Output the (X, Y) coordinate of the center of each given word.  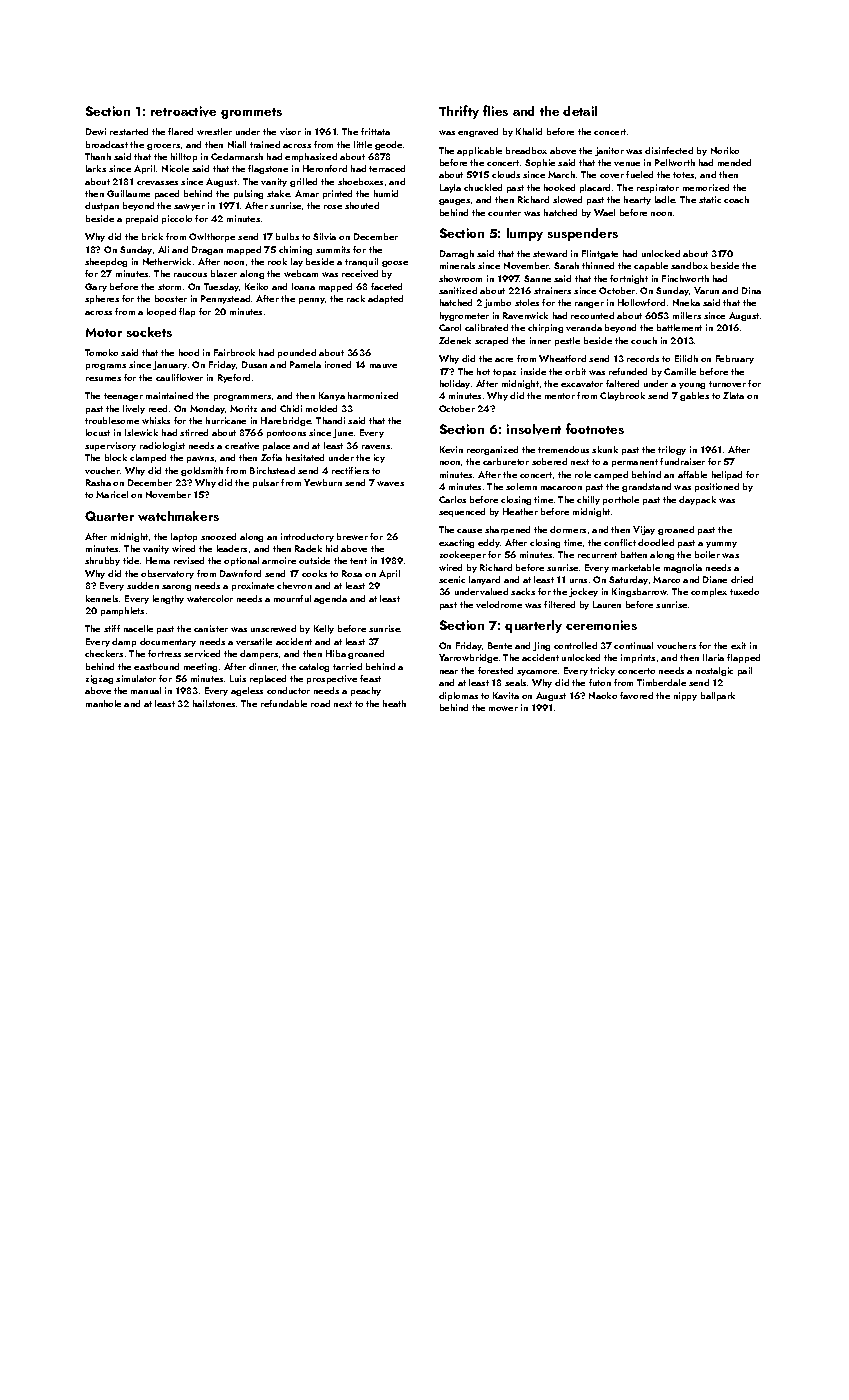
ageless (247, 691)
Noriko (725, 150)
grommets (251, 113)
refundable (284, 703)
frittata (375, 131)
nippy (685, 696)
